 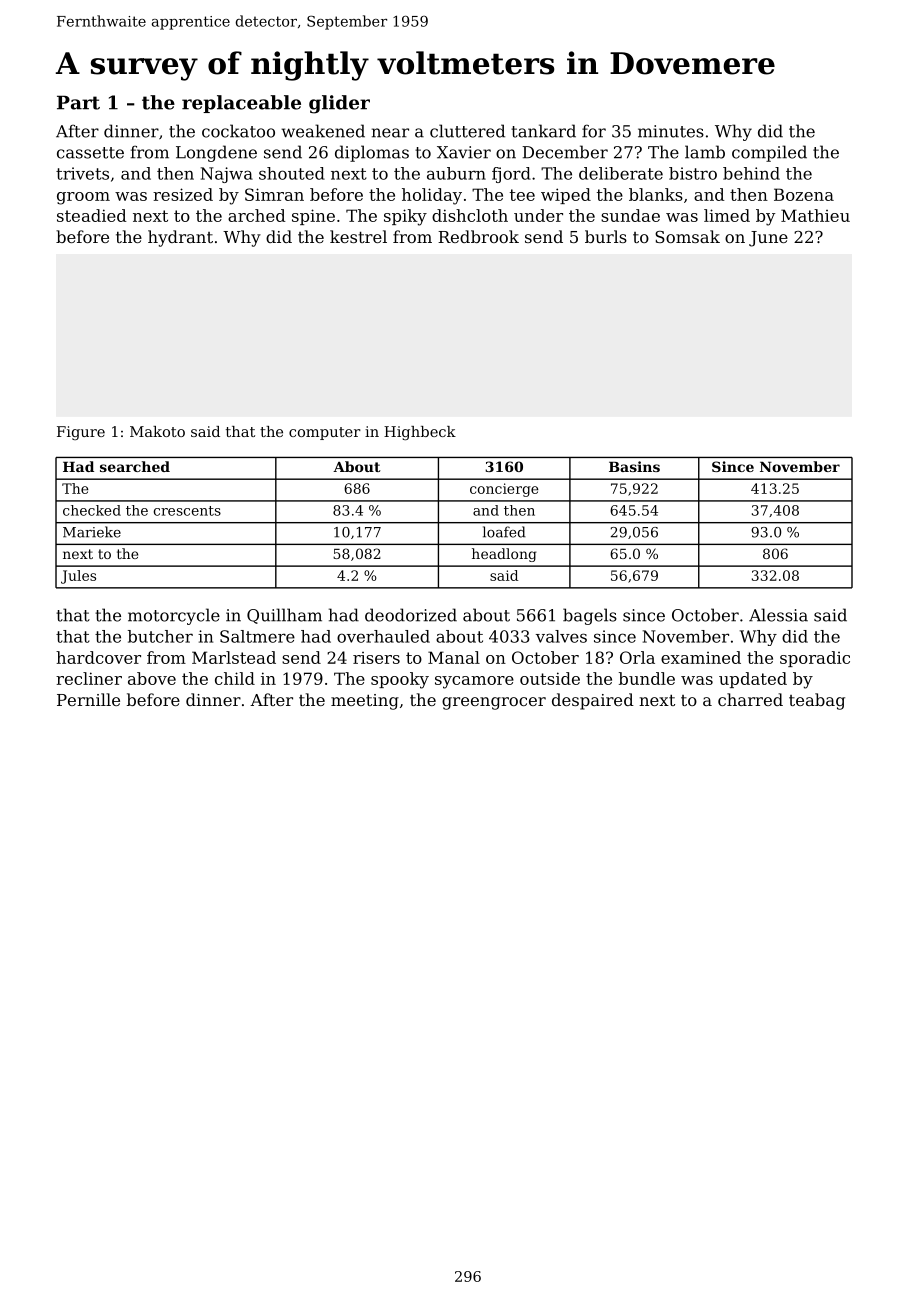 What do you see at coordinates (78, 102) in the document?
I see `Part` at bounding box center [78, 102].
